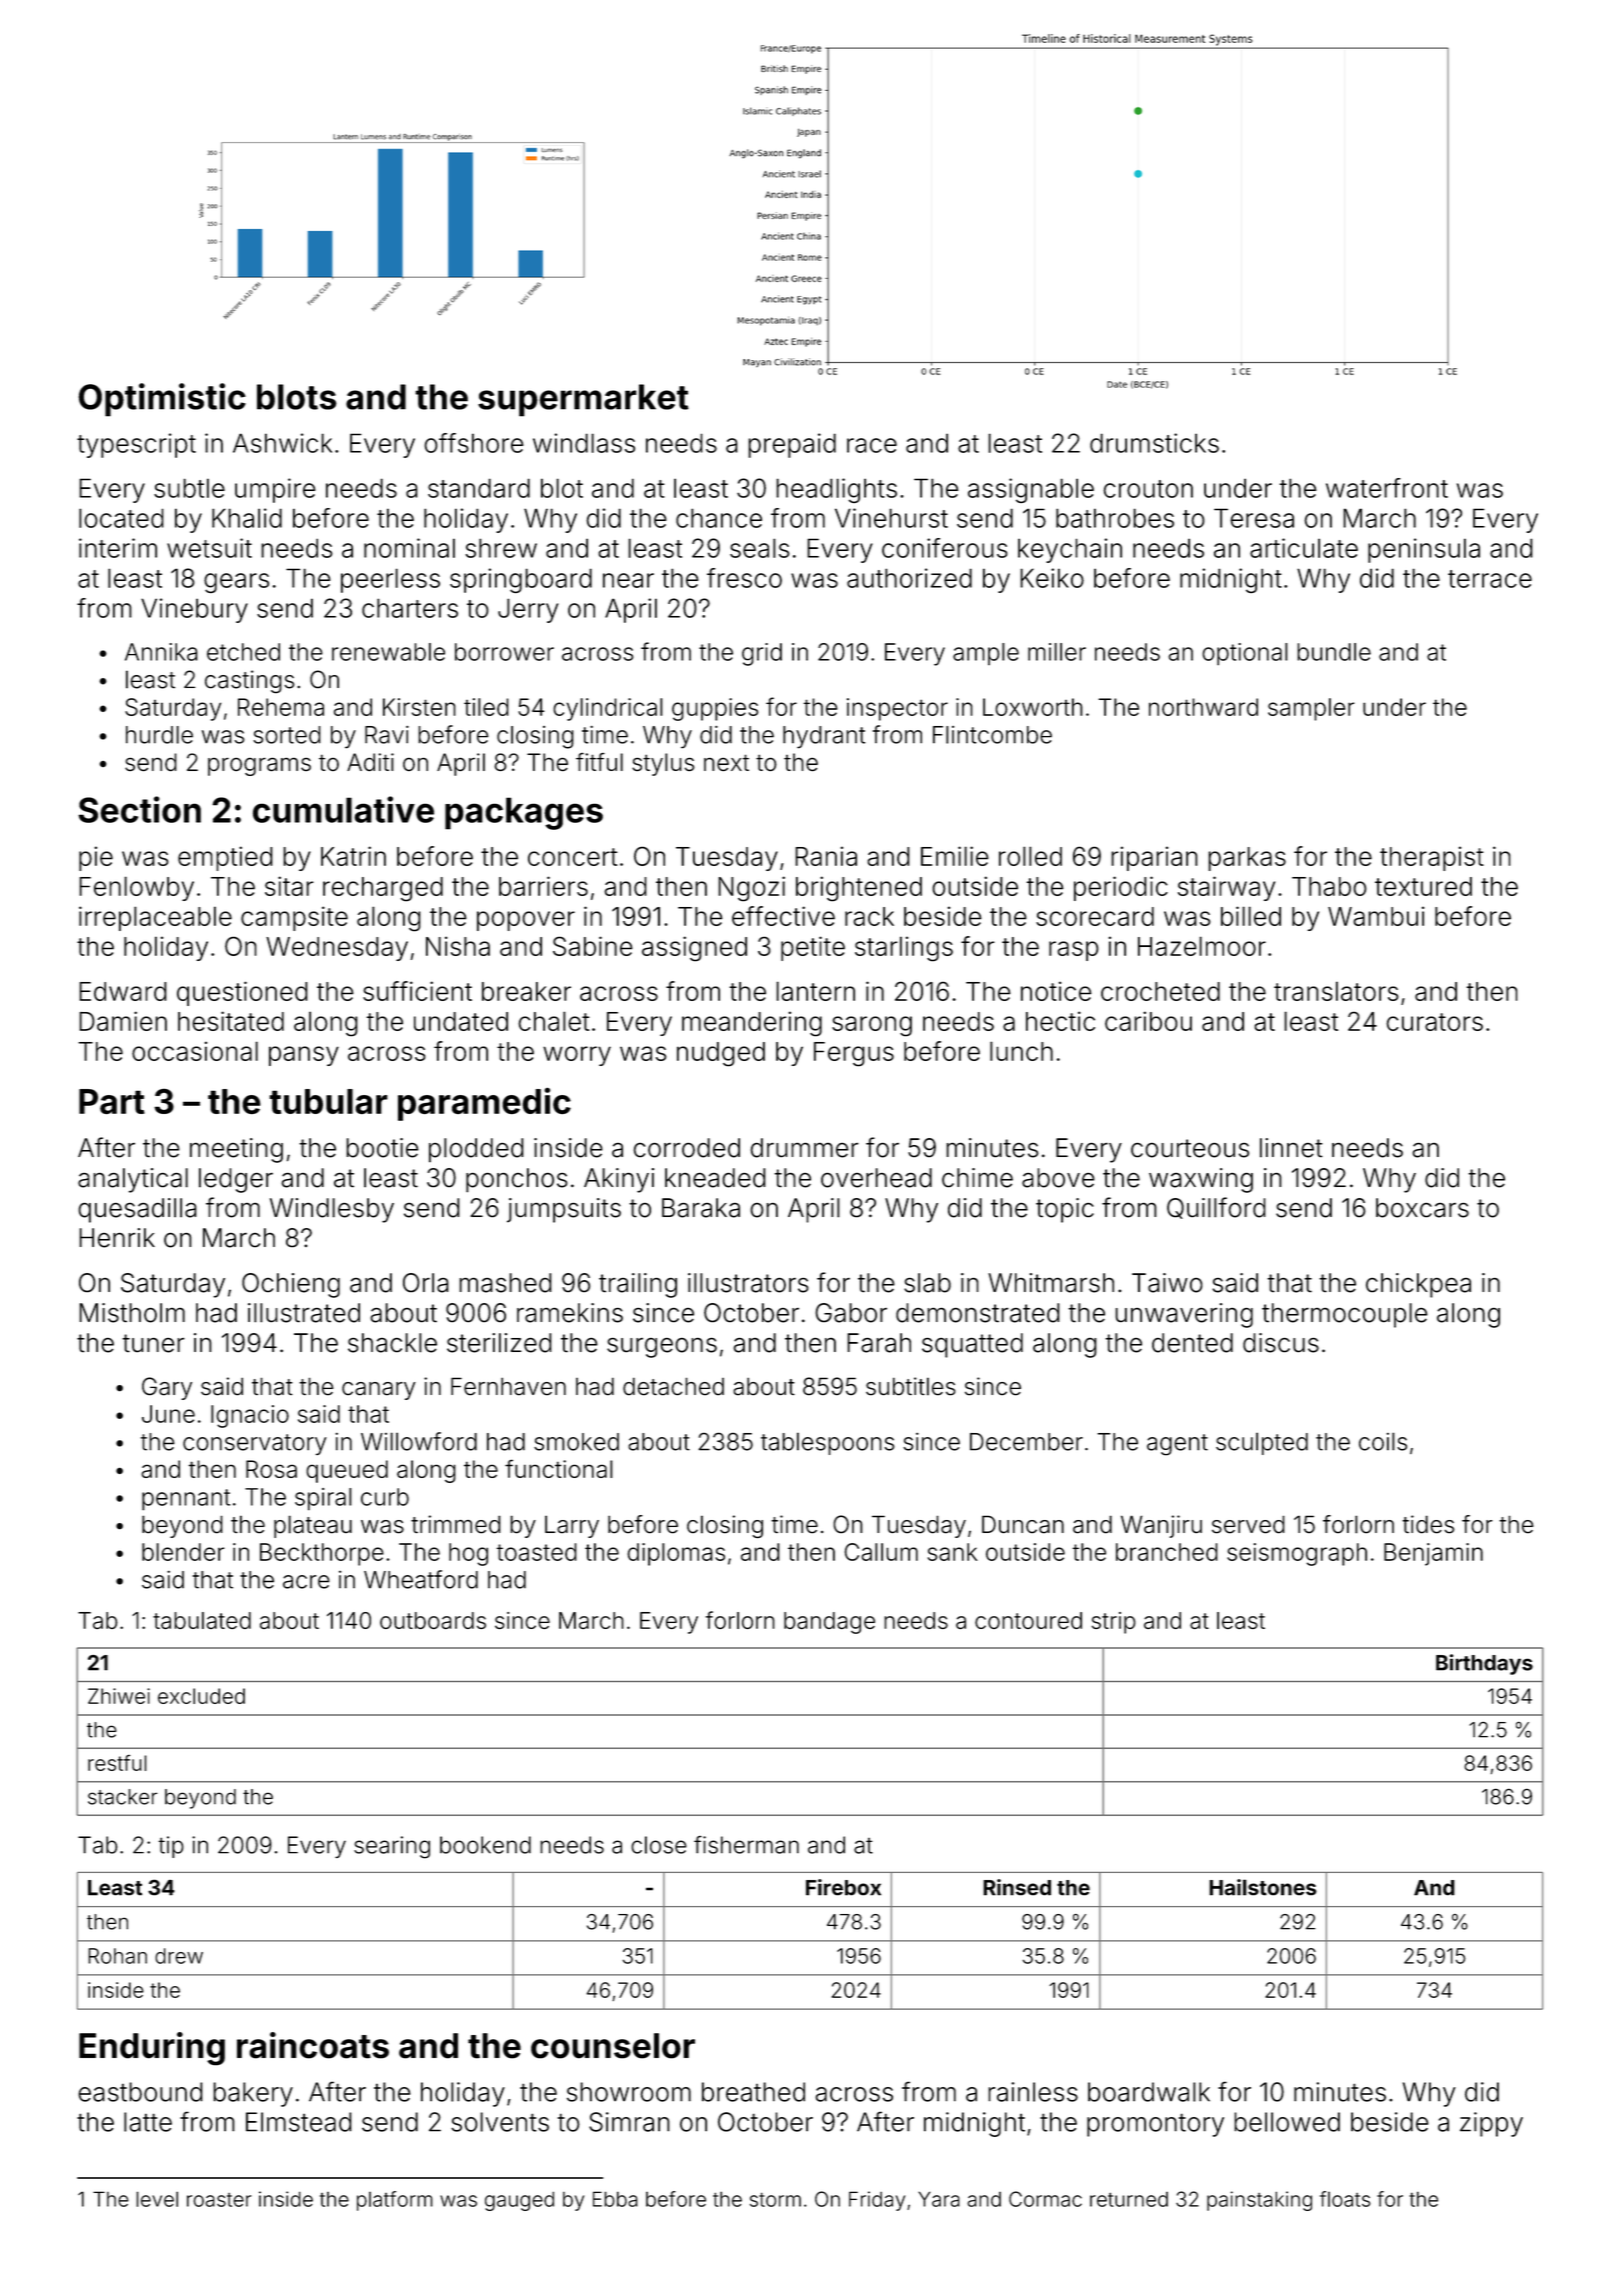  What do you see at coordinates (1287, 2122) in the screenshot?
I see `bellowed` at bounding box center [1287, 2122].
